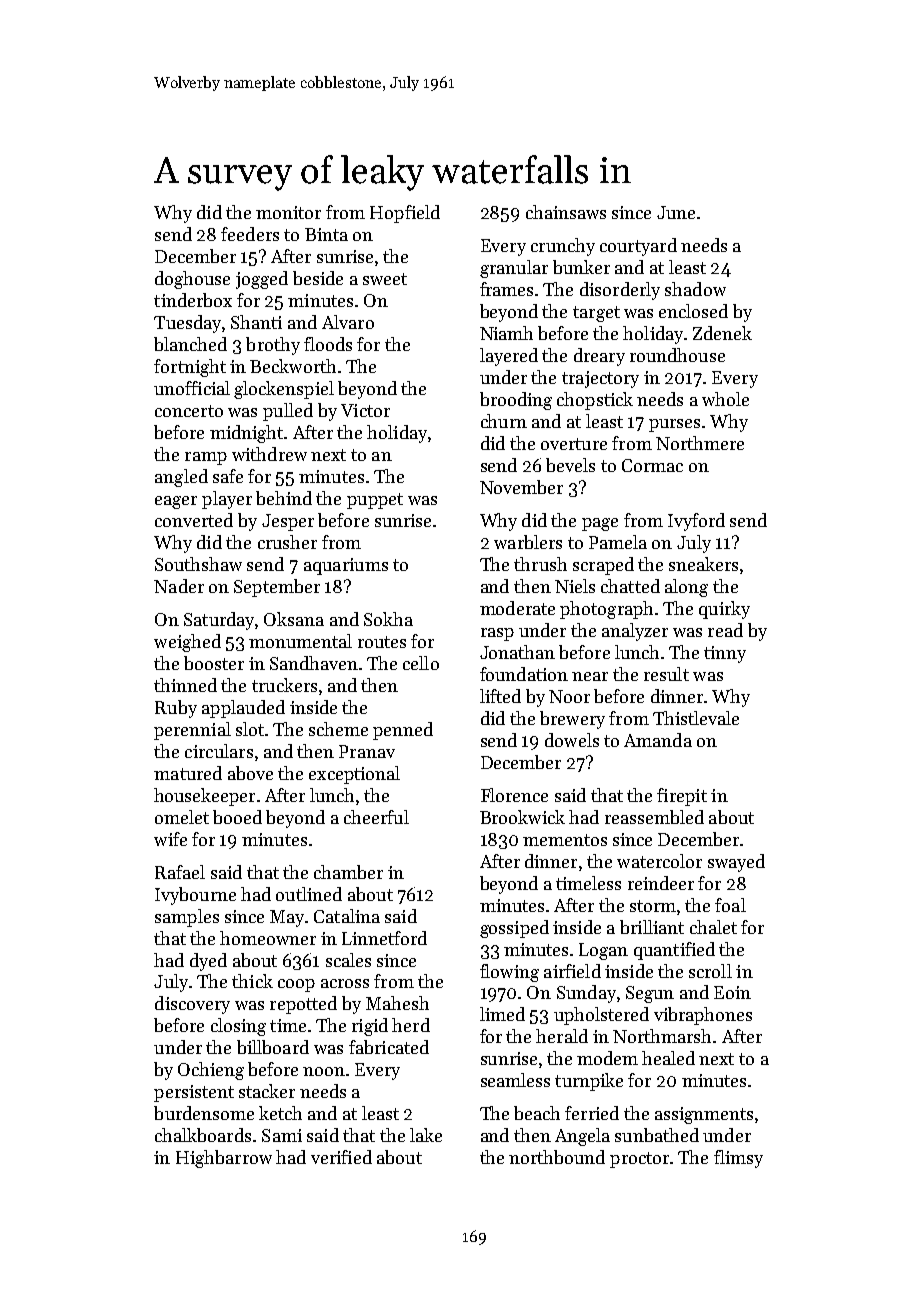 This document has height=1311, width=924. What do you see at coordinates (220, 621) in the document?
I see `Saturday` at bounding box center [220, 621].
